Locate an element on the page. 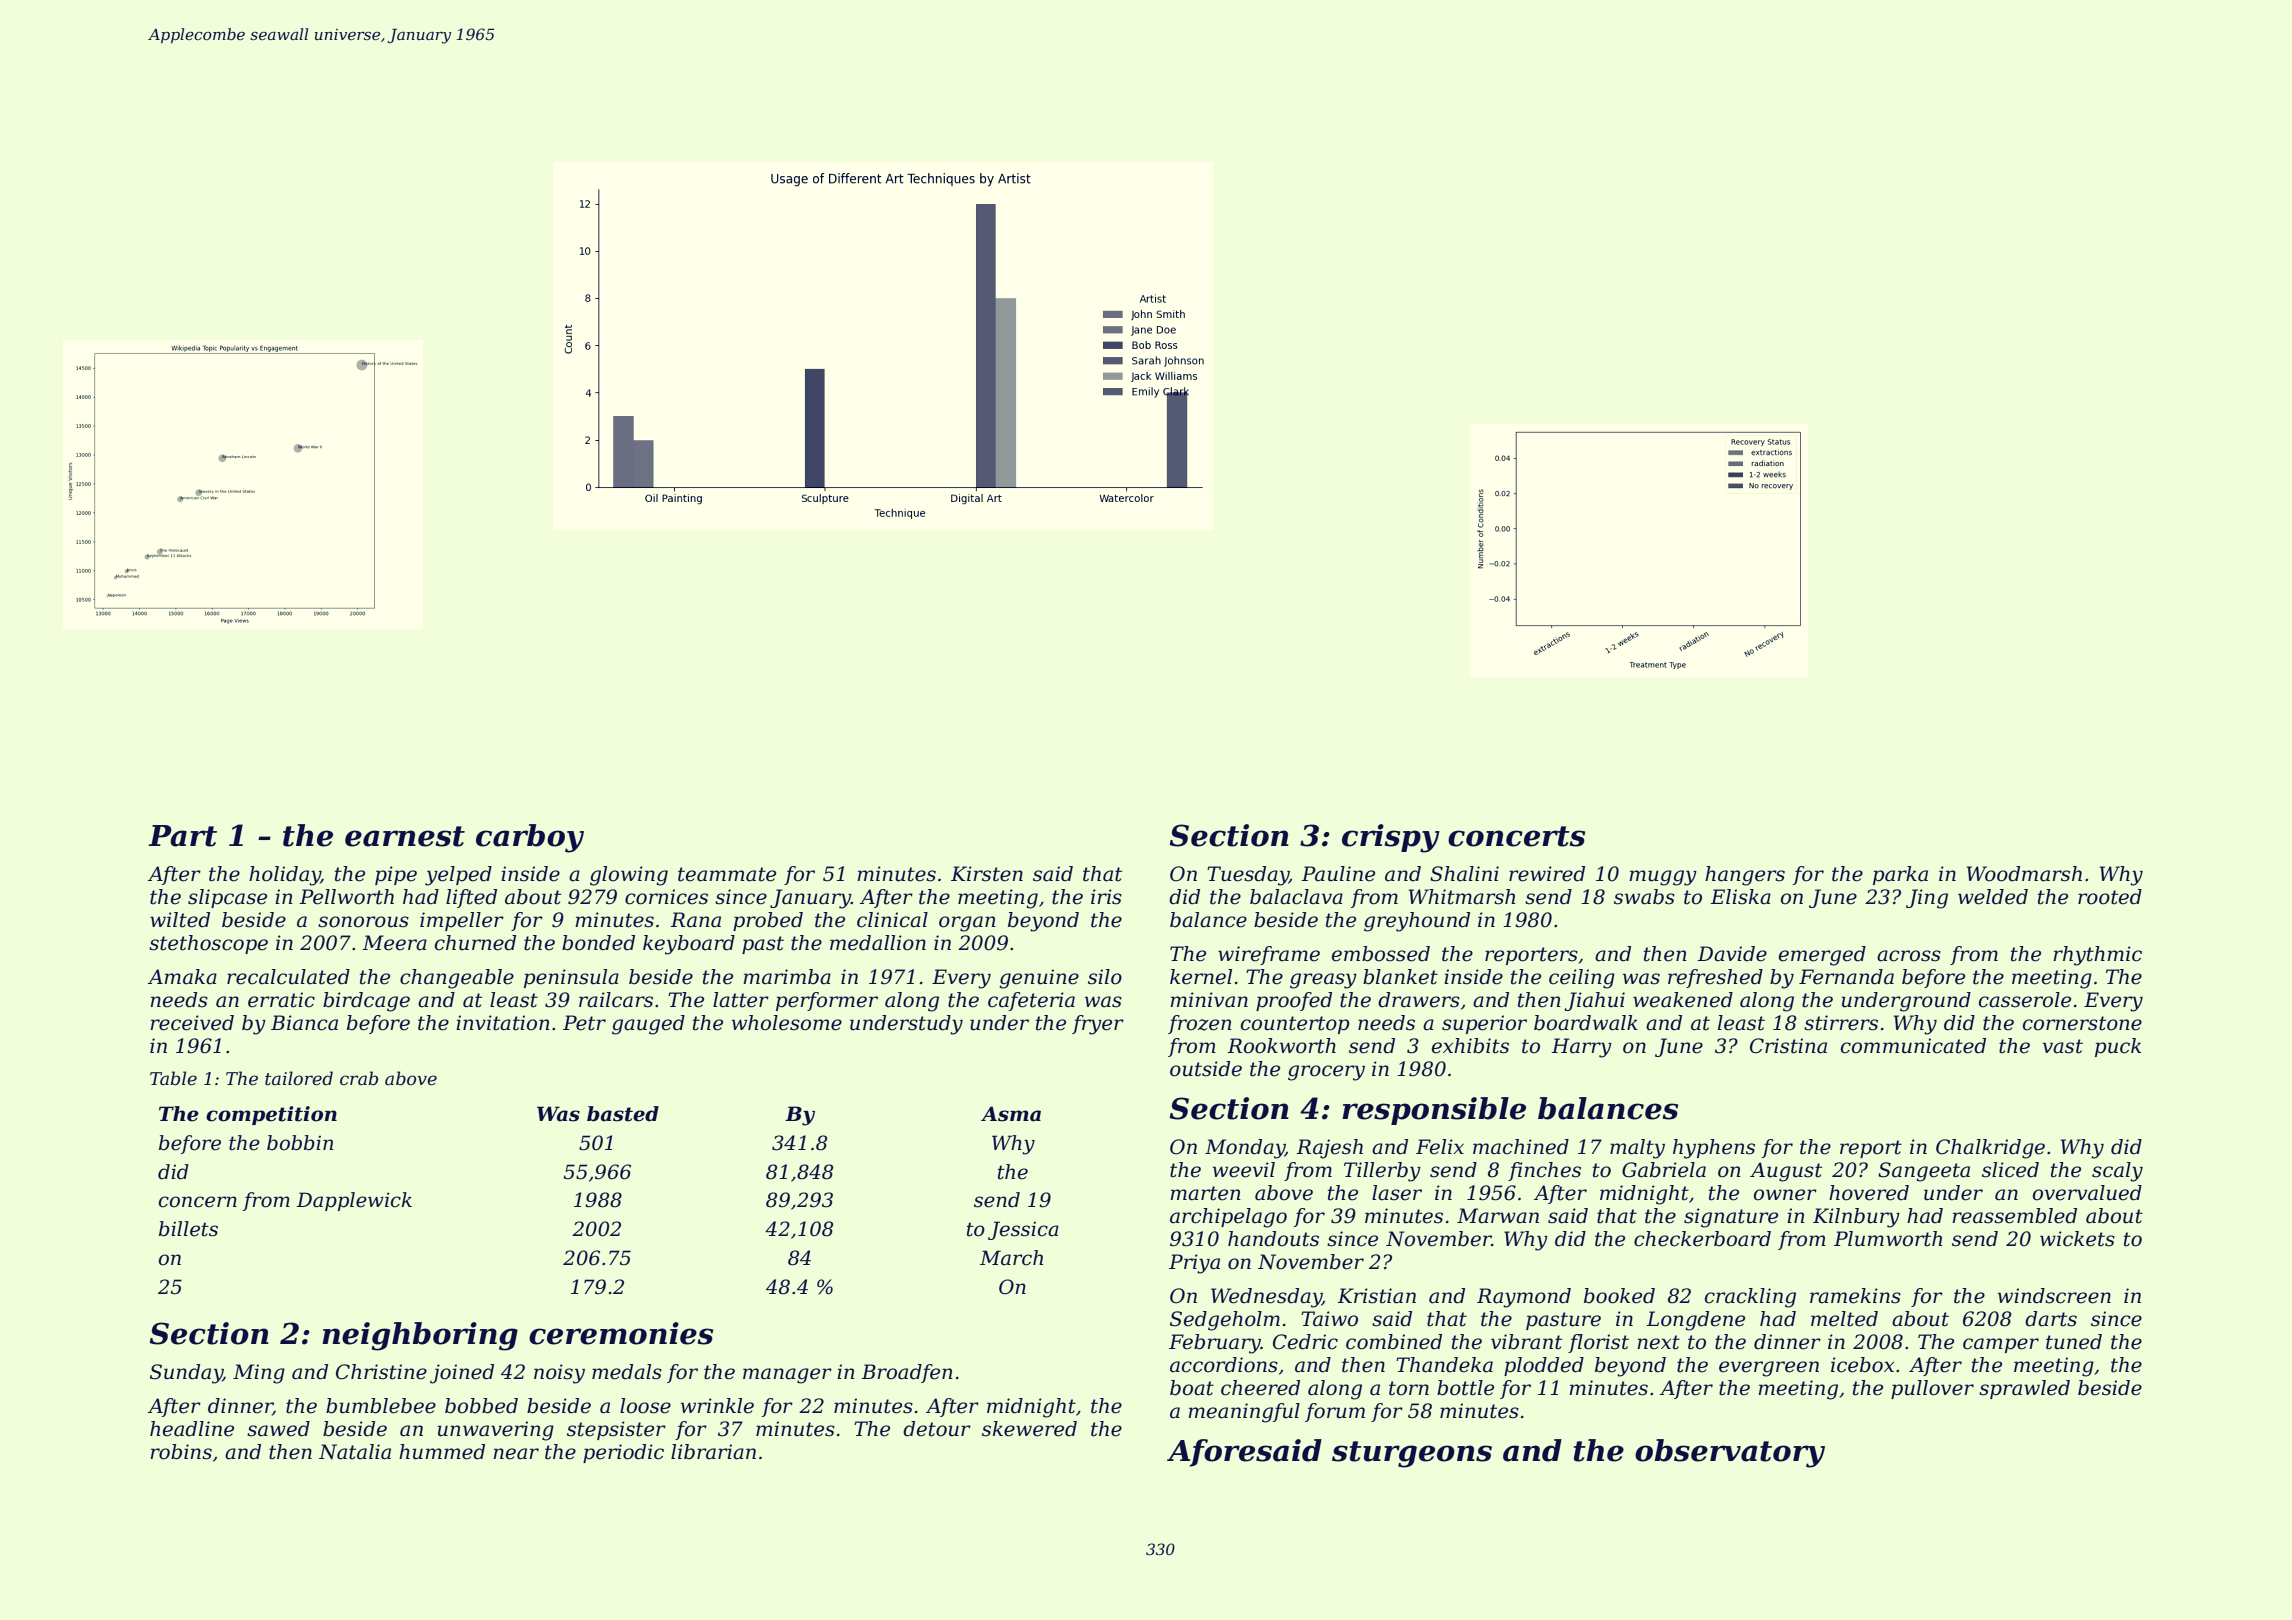  Table is located at coordinates (173, 1078).
